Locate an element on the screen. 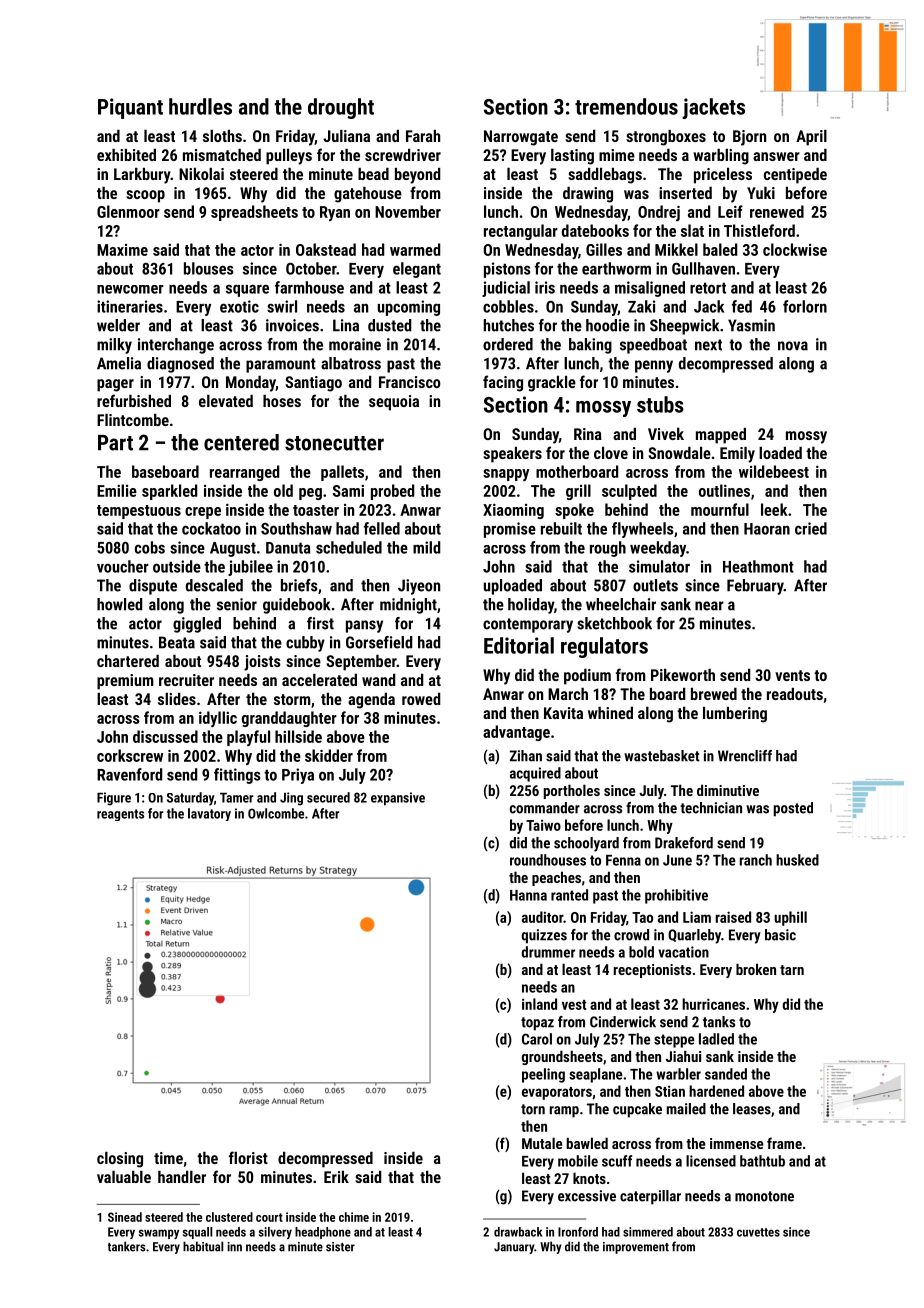 The image size is (924, 1308). torn is located at coordinates (533, 1109).
